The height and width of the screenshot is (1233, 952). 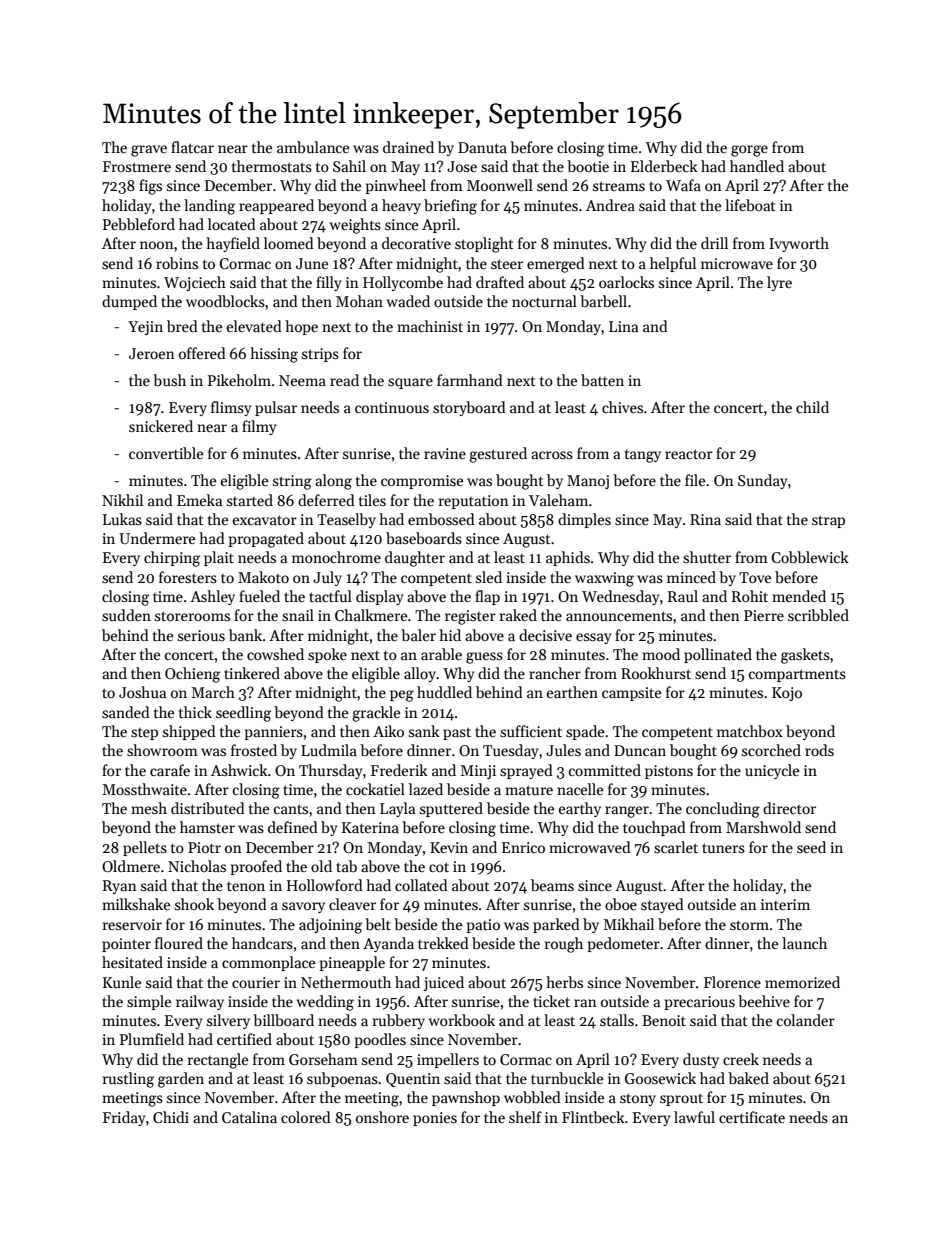 I want to click on silvery, so click(x=228, y=1021).
